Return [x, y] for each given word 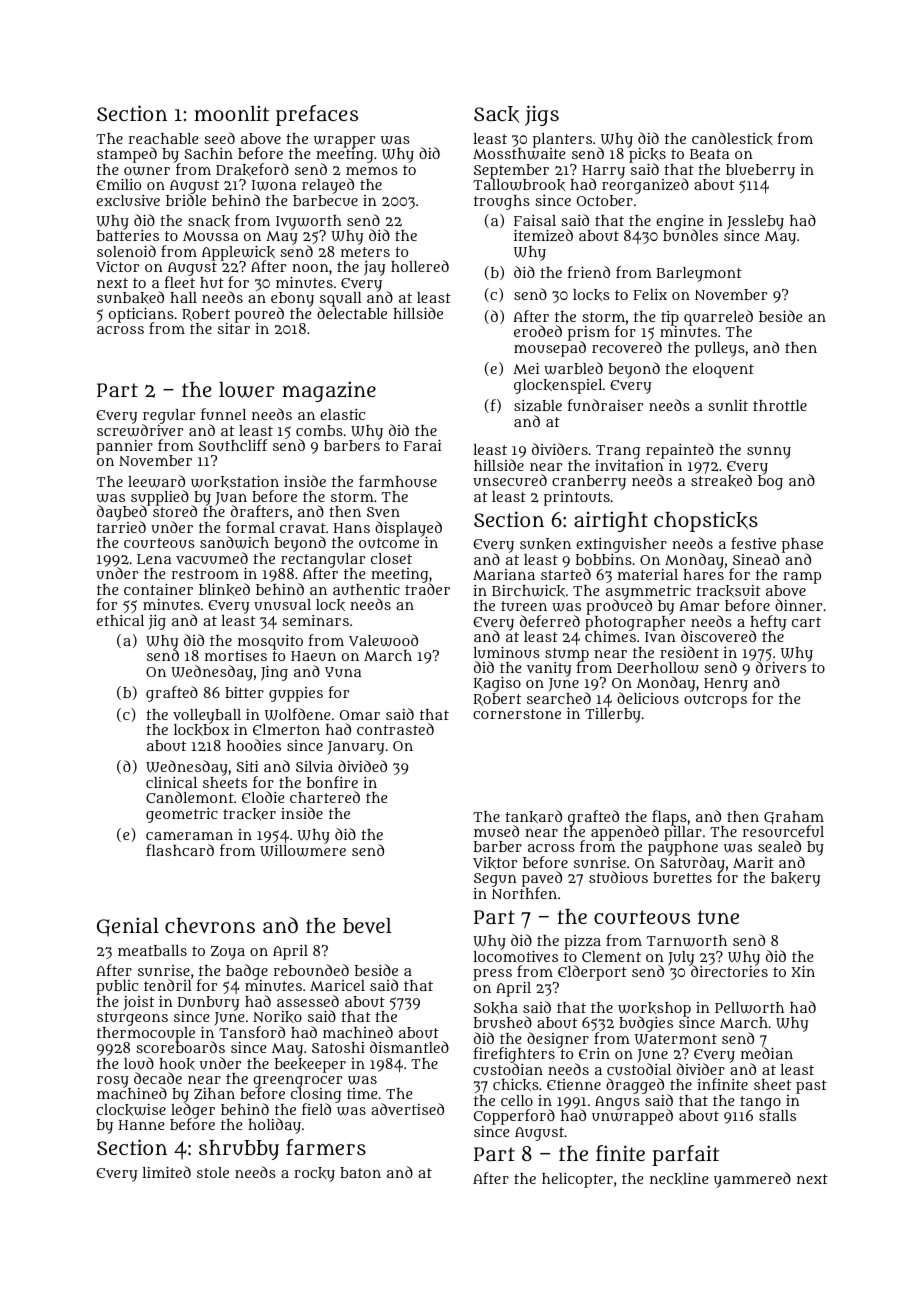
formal [250, 527]
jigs [542, 115]
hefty [768, 623]
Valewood [383, 640]
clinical [171, 782]
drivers [781, 667]
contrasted [395, 729]
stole [213, 1172]
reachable [163, 138]
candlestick [732, 138]
